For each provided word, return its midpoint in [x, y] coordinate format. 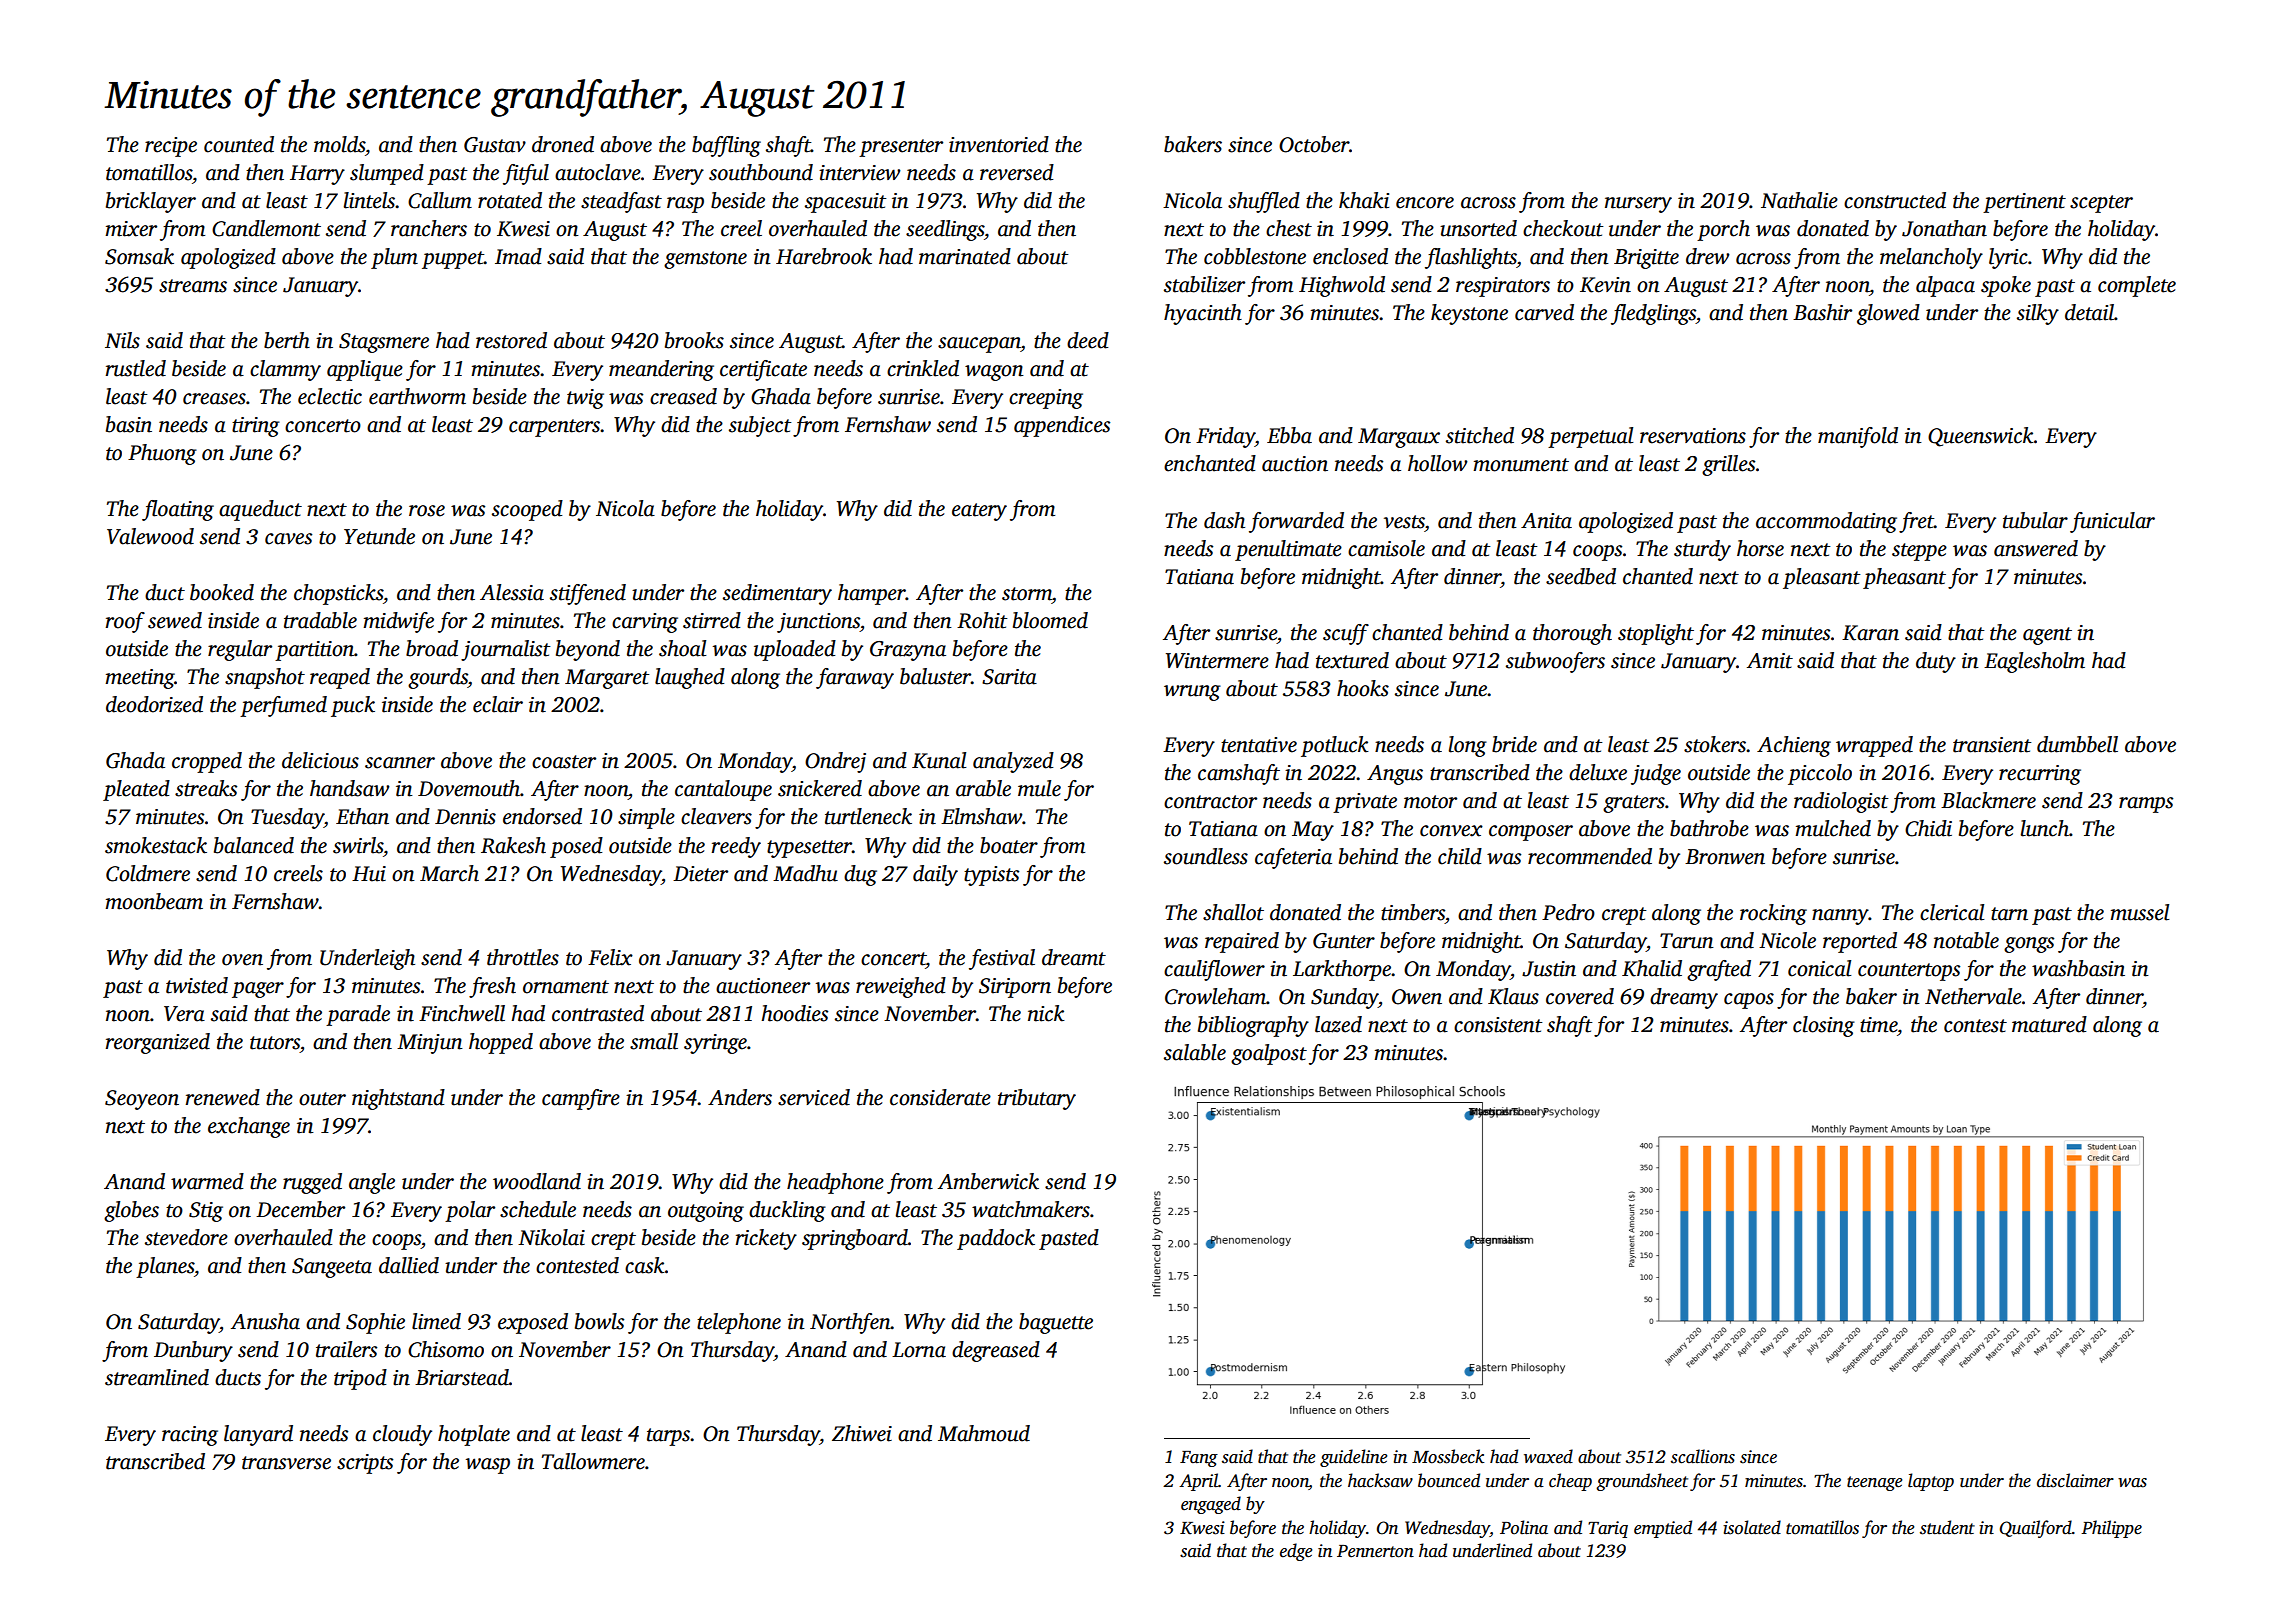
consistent [1498, 1025]
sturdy [1702, 550]
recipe [171, 147]
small [654, 1041]
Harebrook [824, 256]
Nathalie [1799, 200]
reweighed [901, 987]
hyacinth [1203, 314]
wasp [488, 1466]
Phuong [162, 454]
